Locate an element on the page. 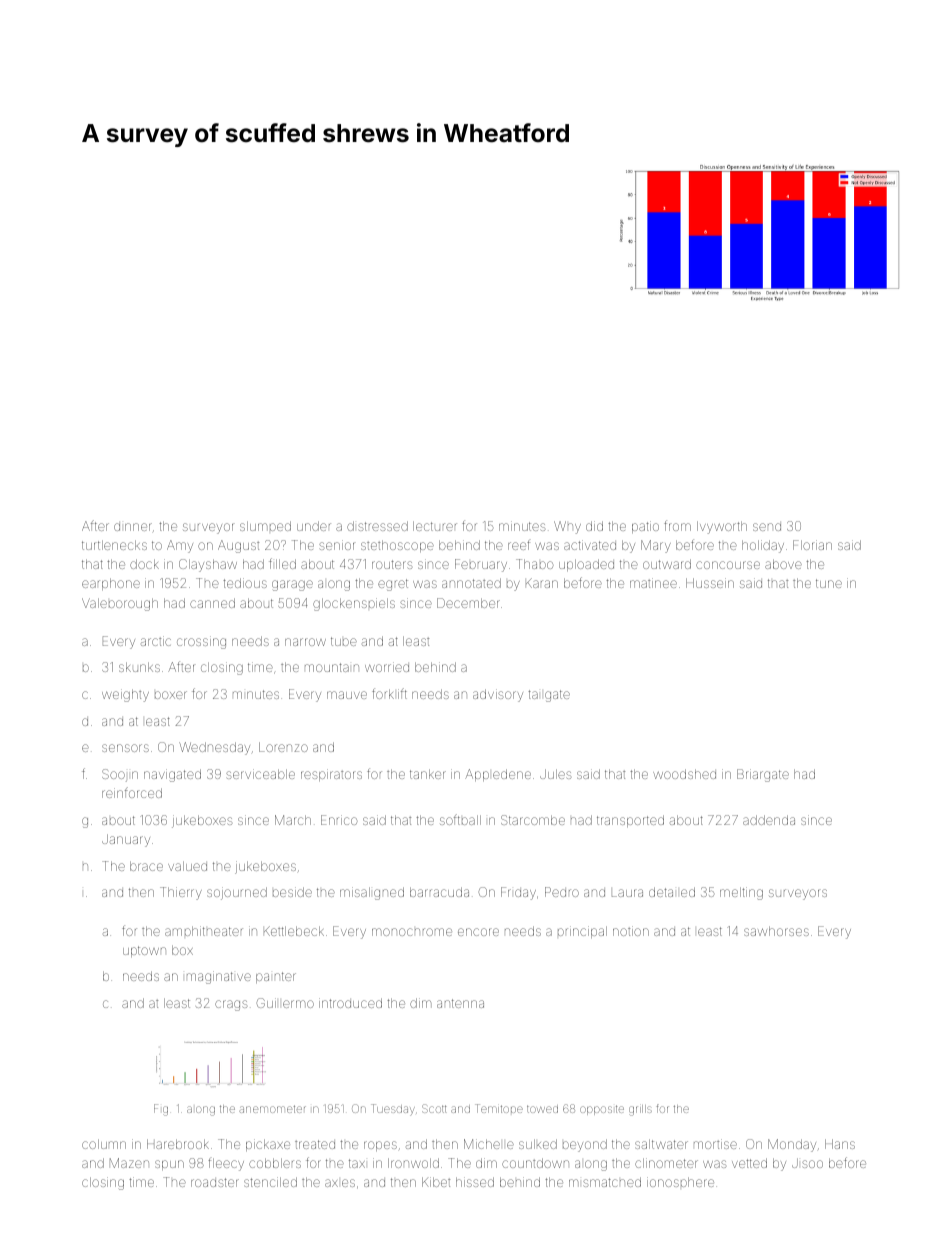 The width and height of the page is (952, 1233). Appledene is located at coordinates (498, 775).
